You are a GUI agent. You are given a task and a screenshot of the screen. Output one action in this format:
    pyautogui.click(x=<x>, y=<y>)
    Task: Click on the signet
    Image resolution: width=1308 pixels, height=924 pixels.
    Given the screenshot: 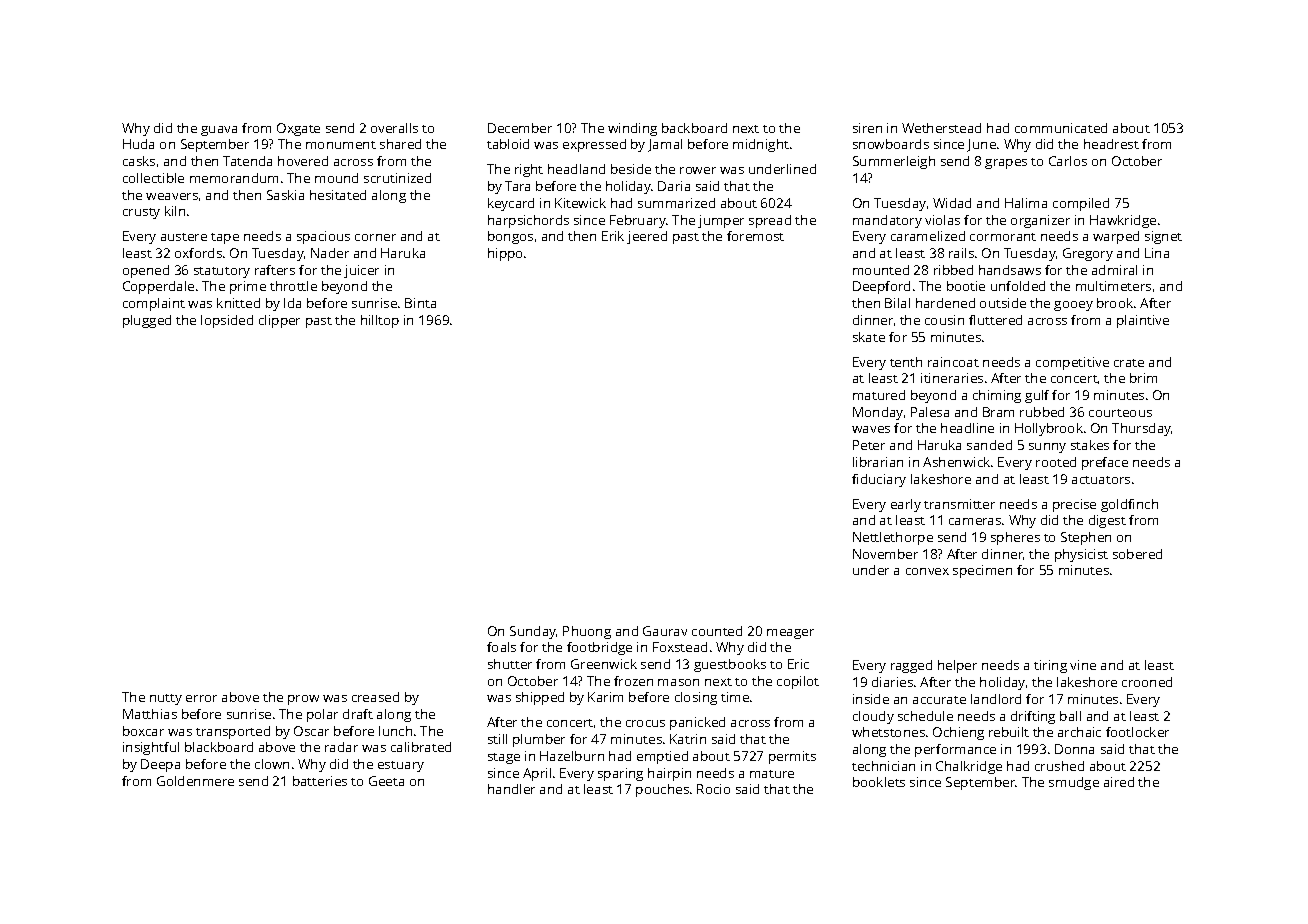 What is the action you would take?
    pyautogui.click(x=1163, y=237)
